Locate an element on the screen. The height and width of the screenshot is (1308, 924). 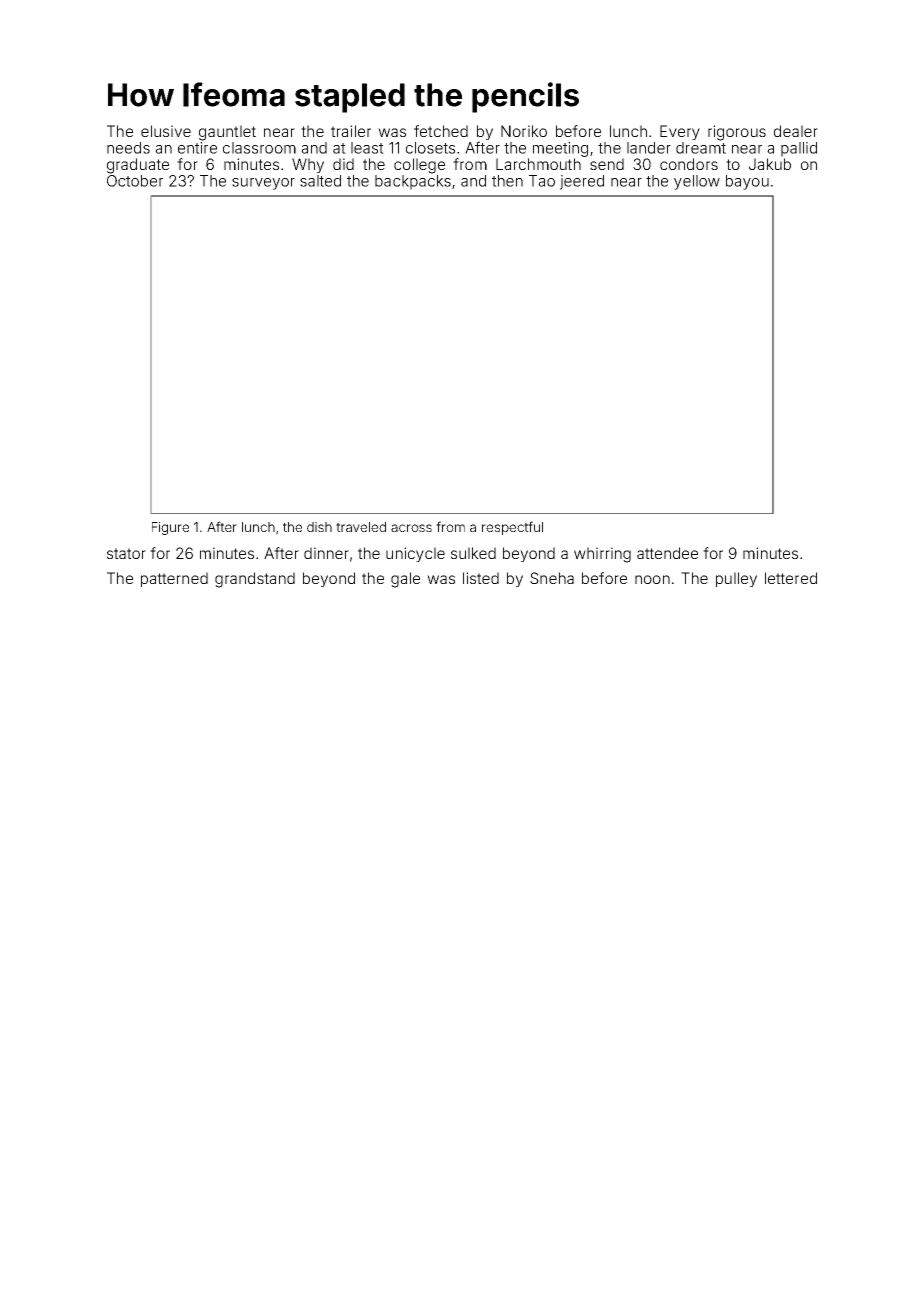
Larchmouth is located at coordinates (538, 164).
